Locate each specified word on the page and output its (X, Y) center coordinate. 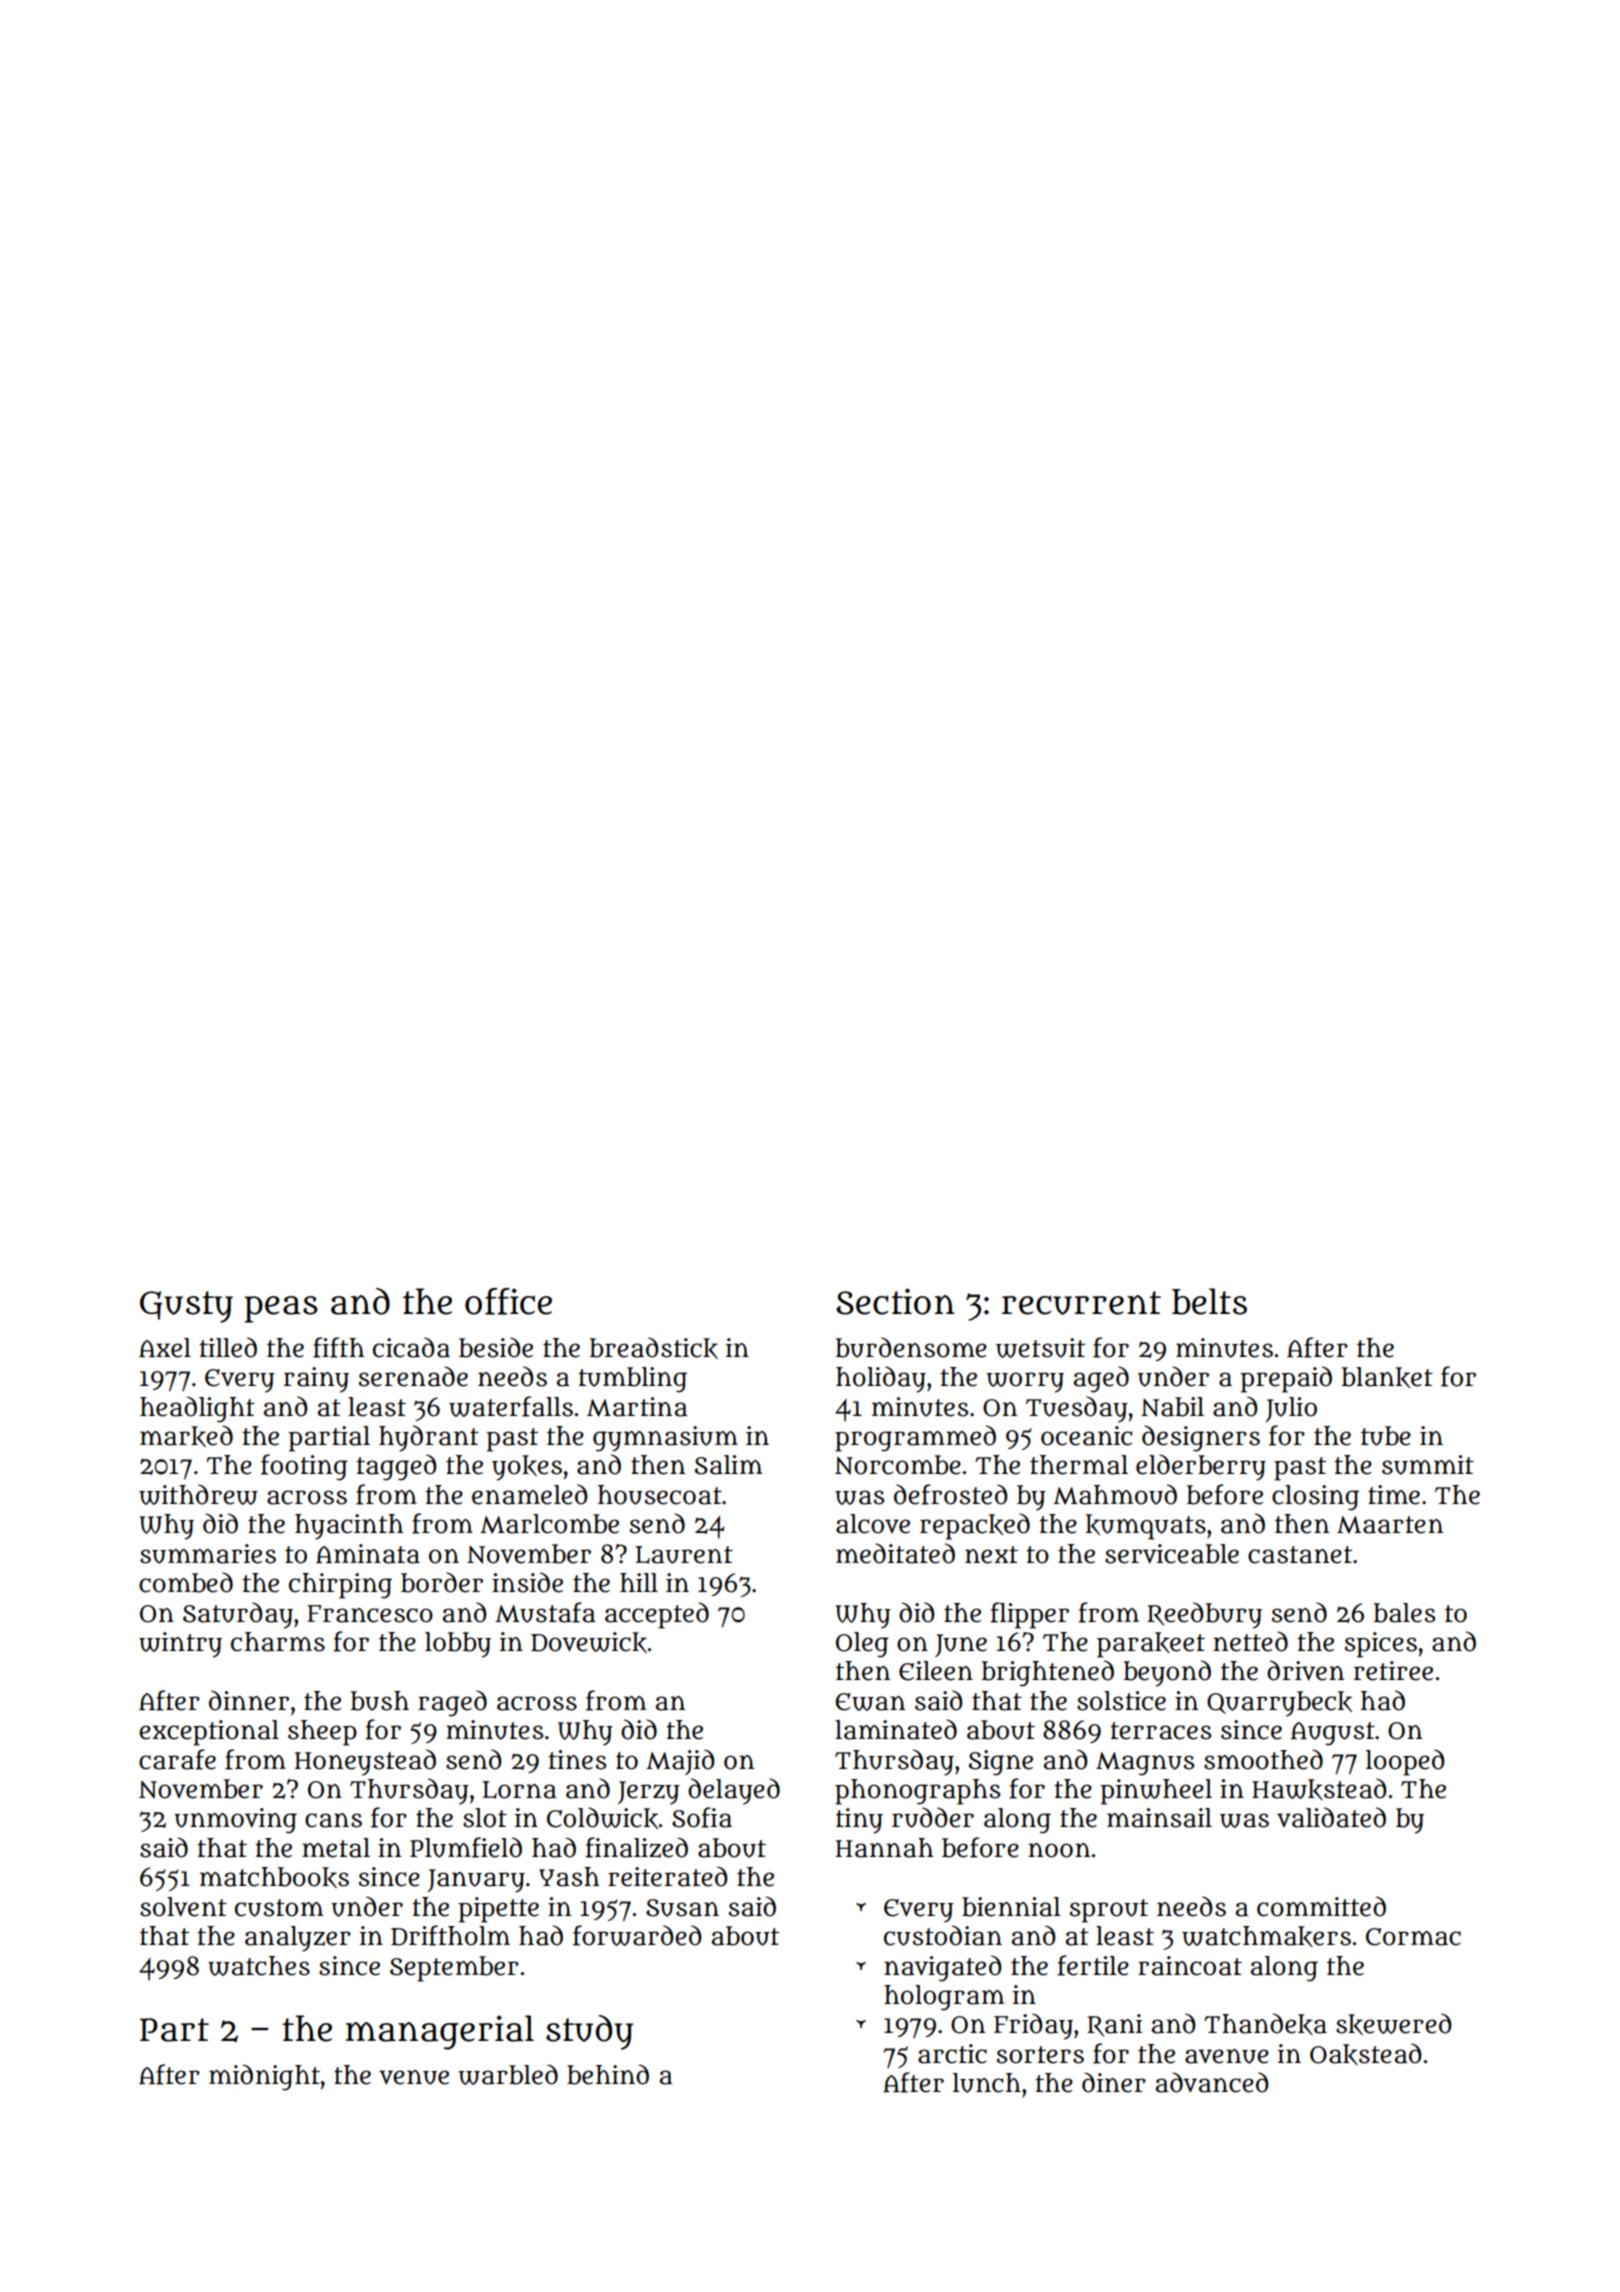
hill (639, 1582)
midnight (264, 2077)
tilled (228, 1347)
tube (1386, 1436)
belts (1209, 1301)
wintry (180, 1645)
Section (895, 1301)
